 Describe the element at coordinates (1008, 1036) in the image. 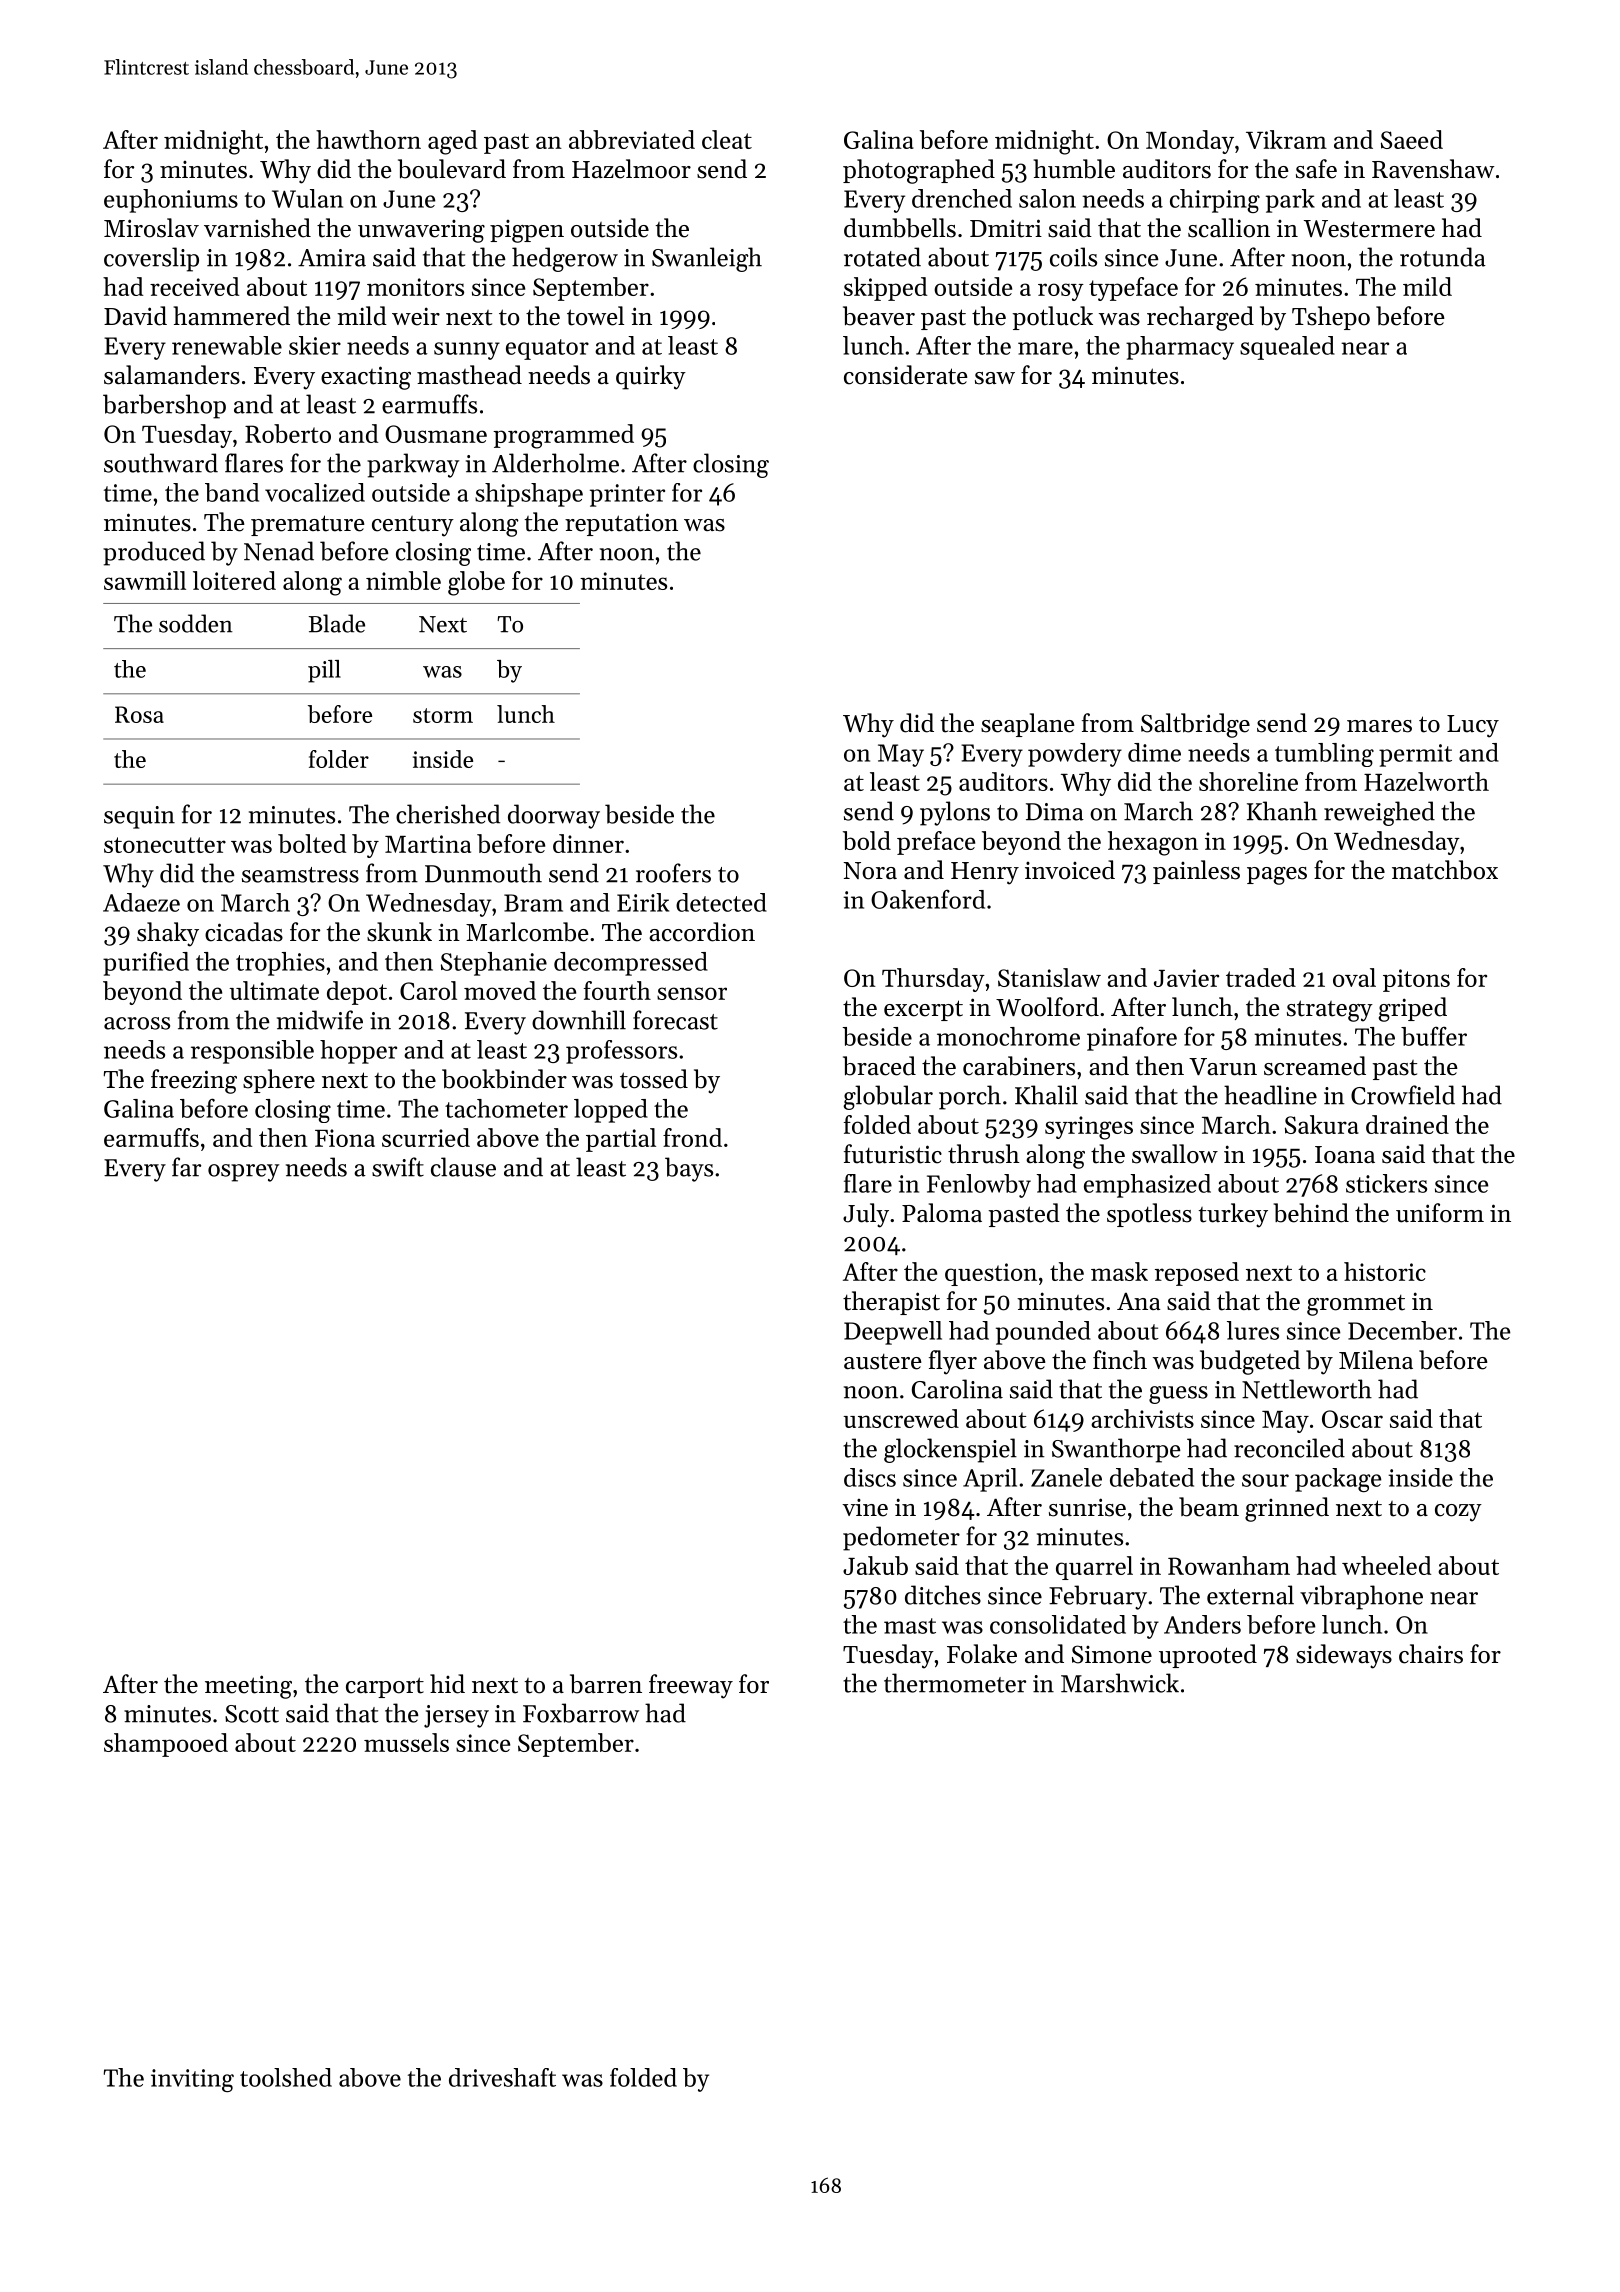

I see `monochrome` at that location.
